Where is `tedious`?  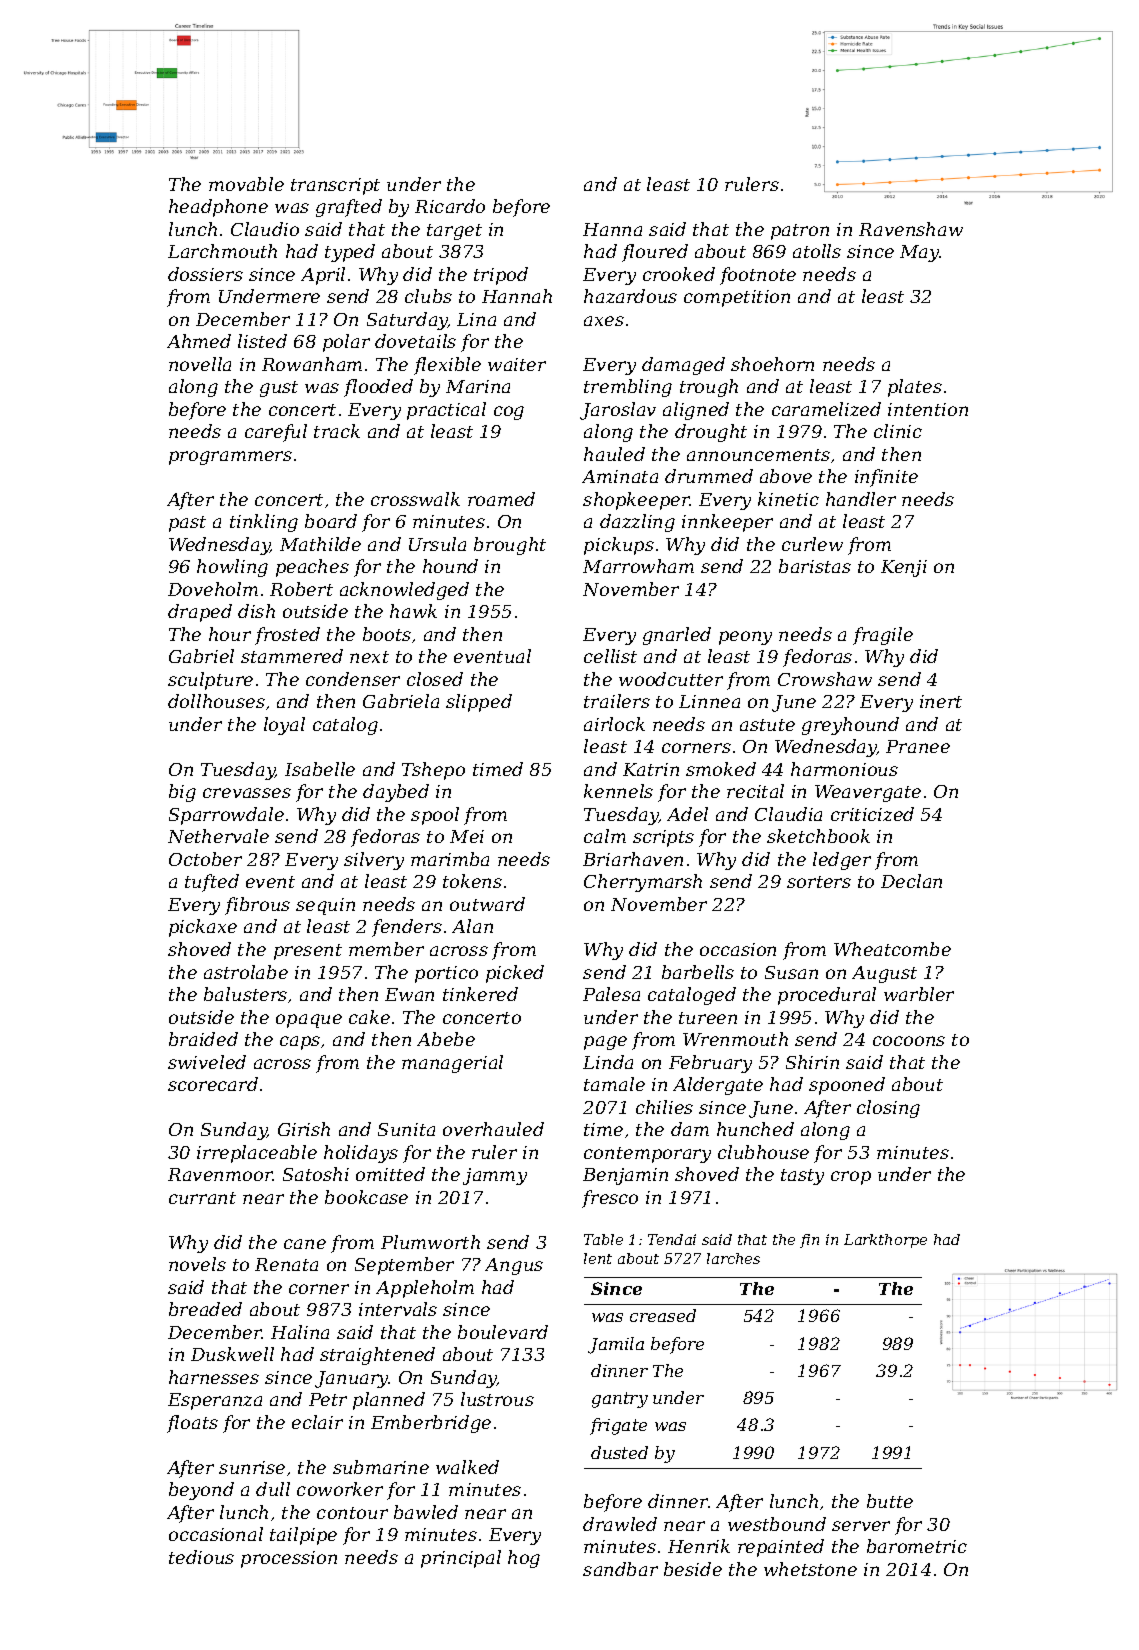
tedious is located at coordinates (201, 1557).
